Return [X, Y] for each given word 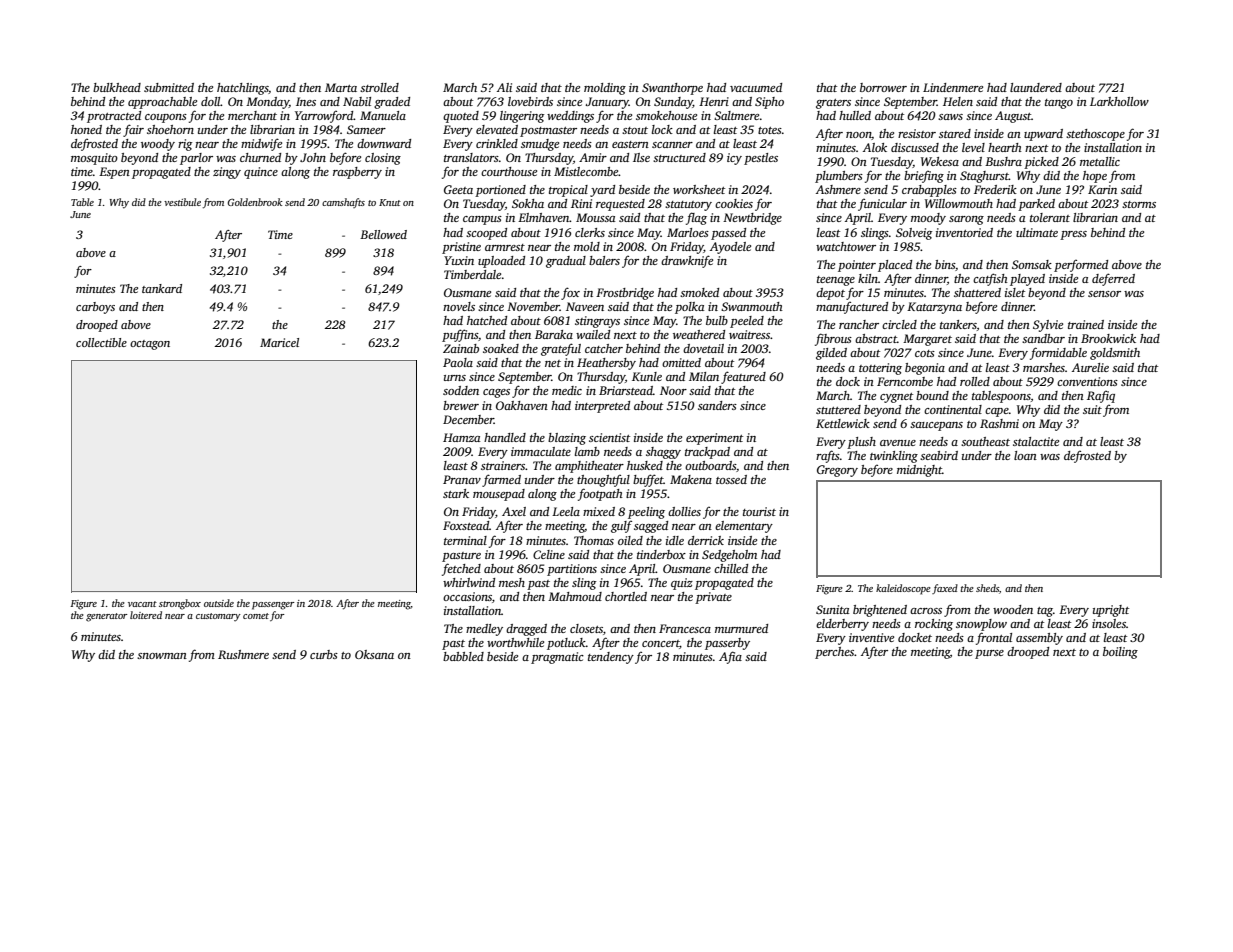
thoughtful [603, 481]
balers [604, 260]
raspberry [357, 173]
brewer [461, 405]
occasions [467, 596]
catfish [990, 279]
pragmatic [557, 658]
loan [1025, 455]
